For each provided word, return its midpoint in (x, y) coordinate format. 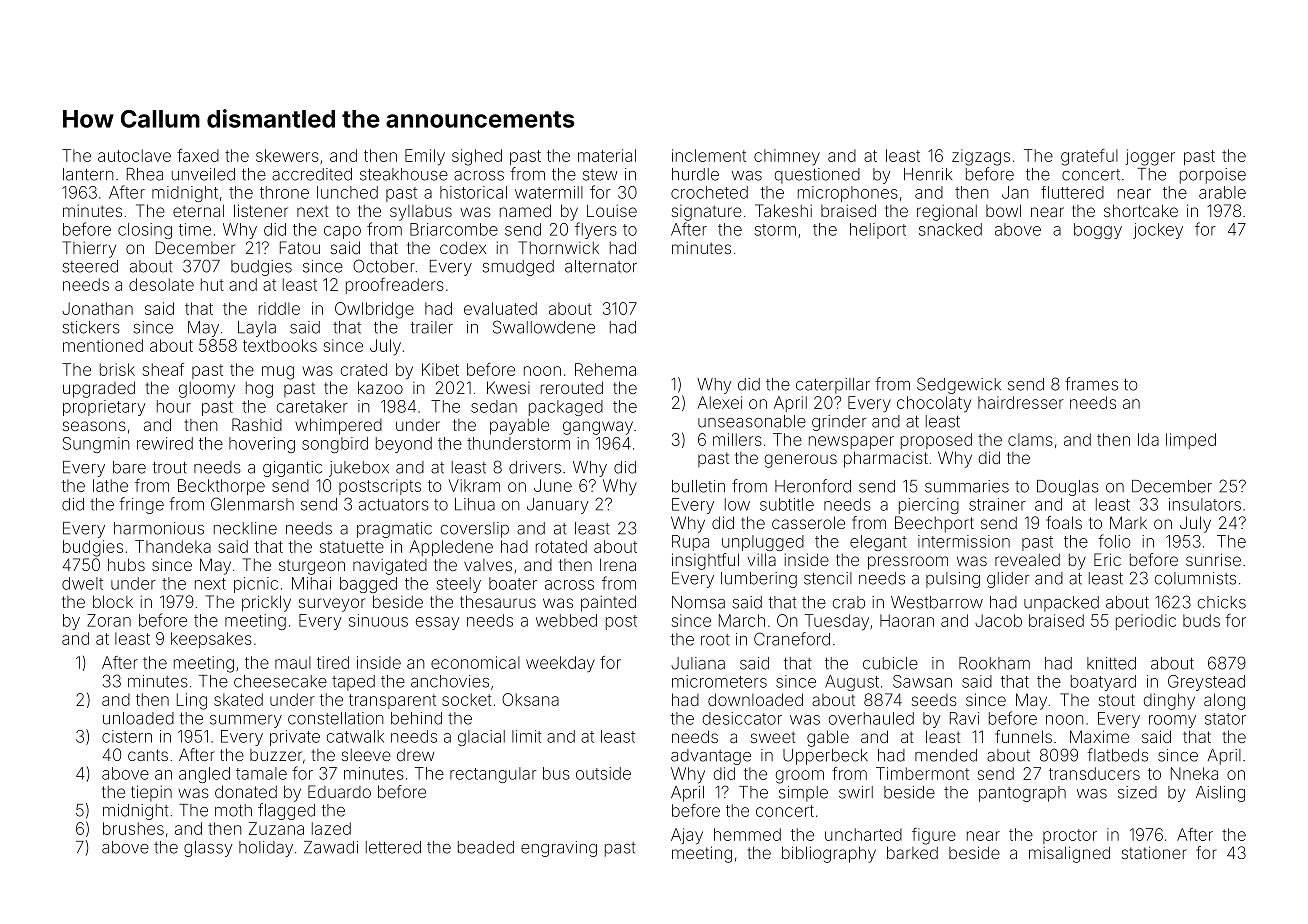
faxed (198, 155)
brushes (133, 828)
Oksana (530, 699)
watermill (549, 192)
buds (1201, 620)
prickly (266, 603)
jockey (1158, 231)
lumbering (759, 580)
